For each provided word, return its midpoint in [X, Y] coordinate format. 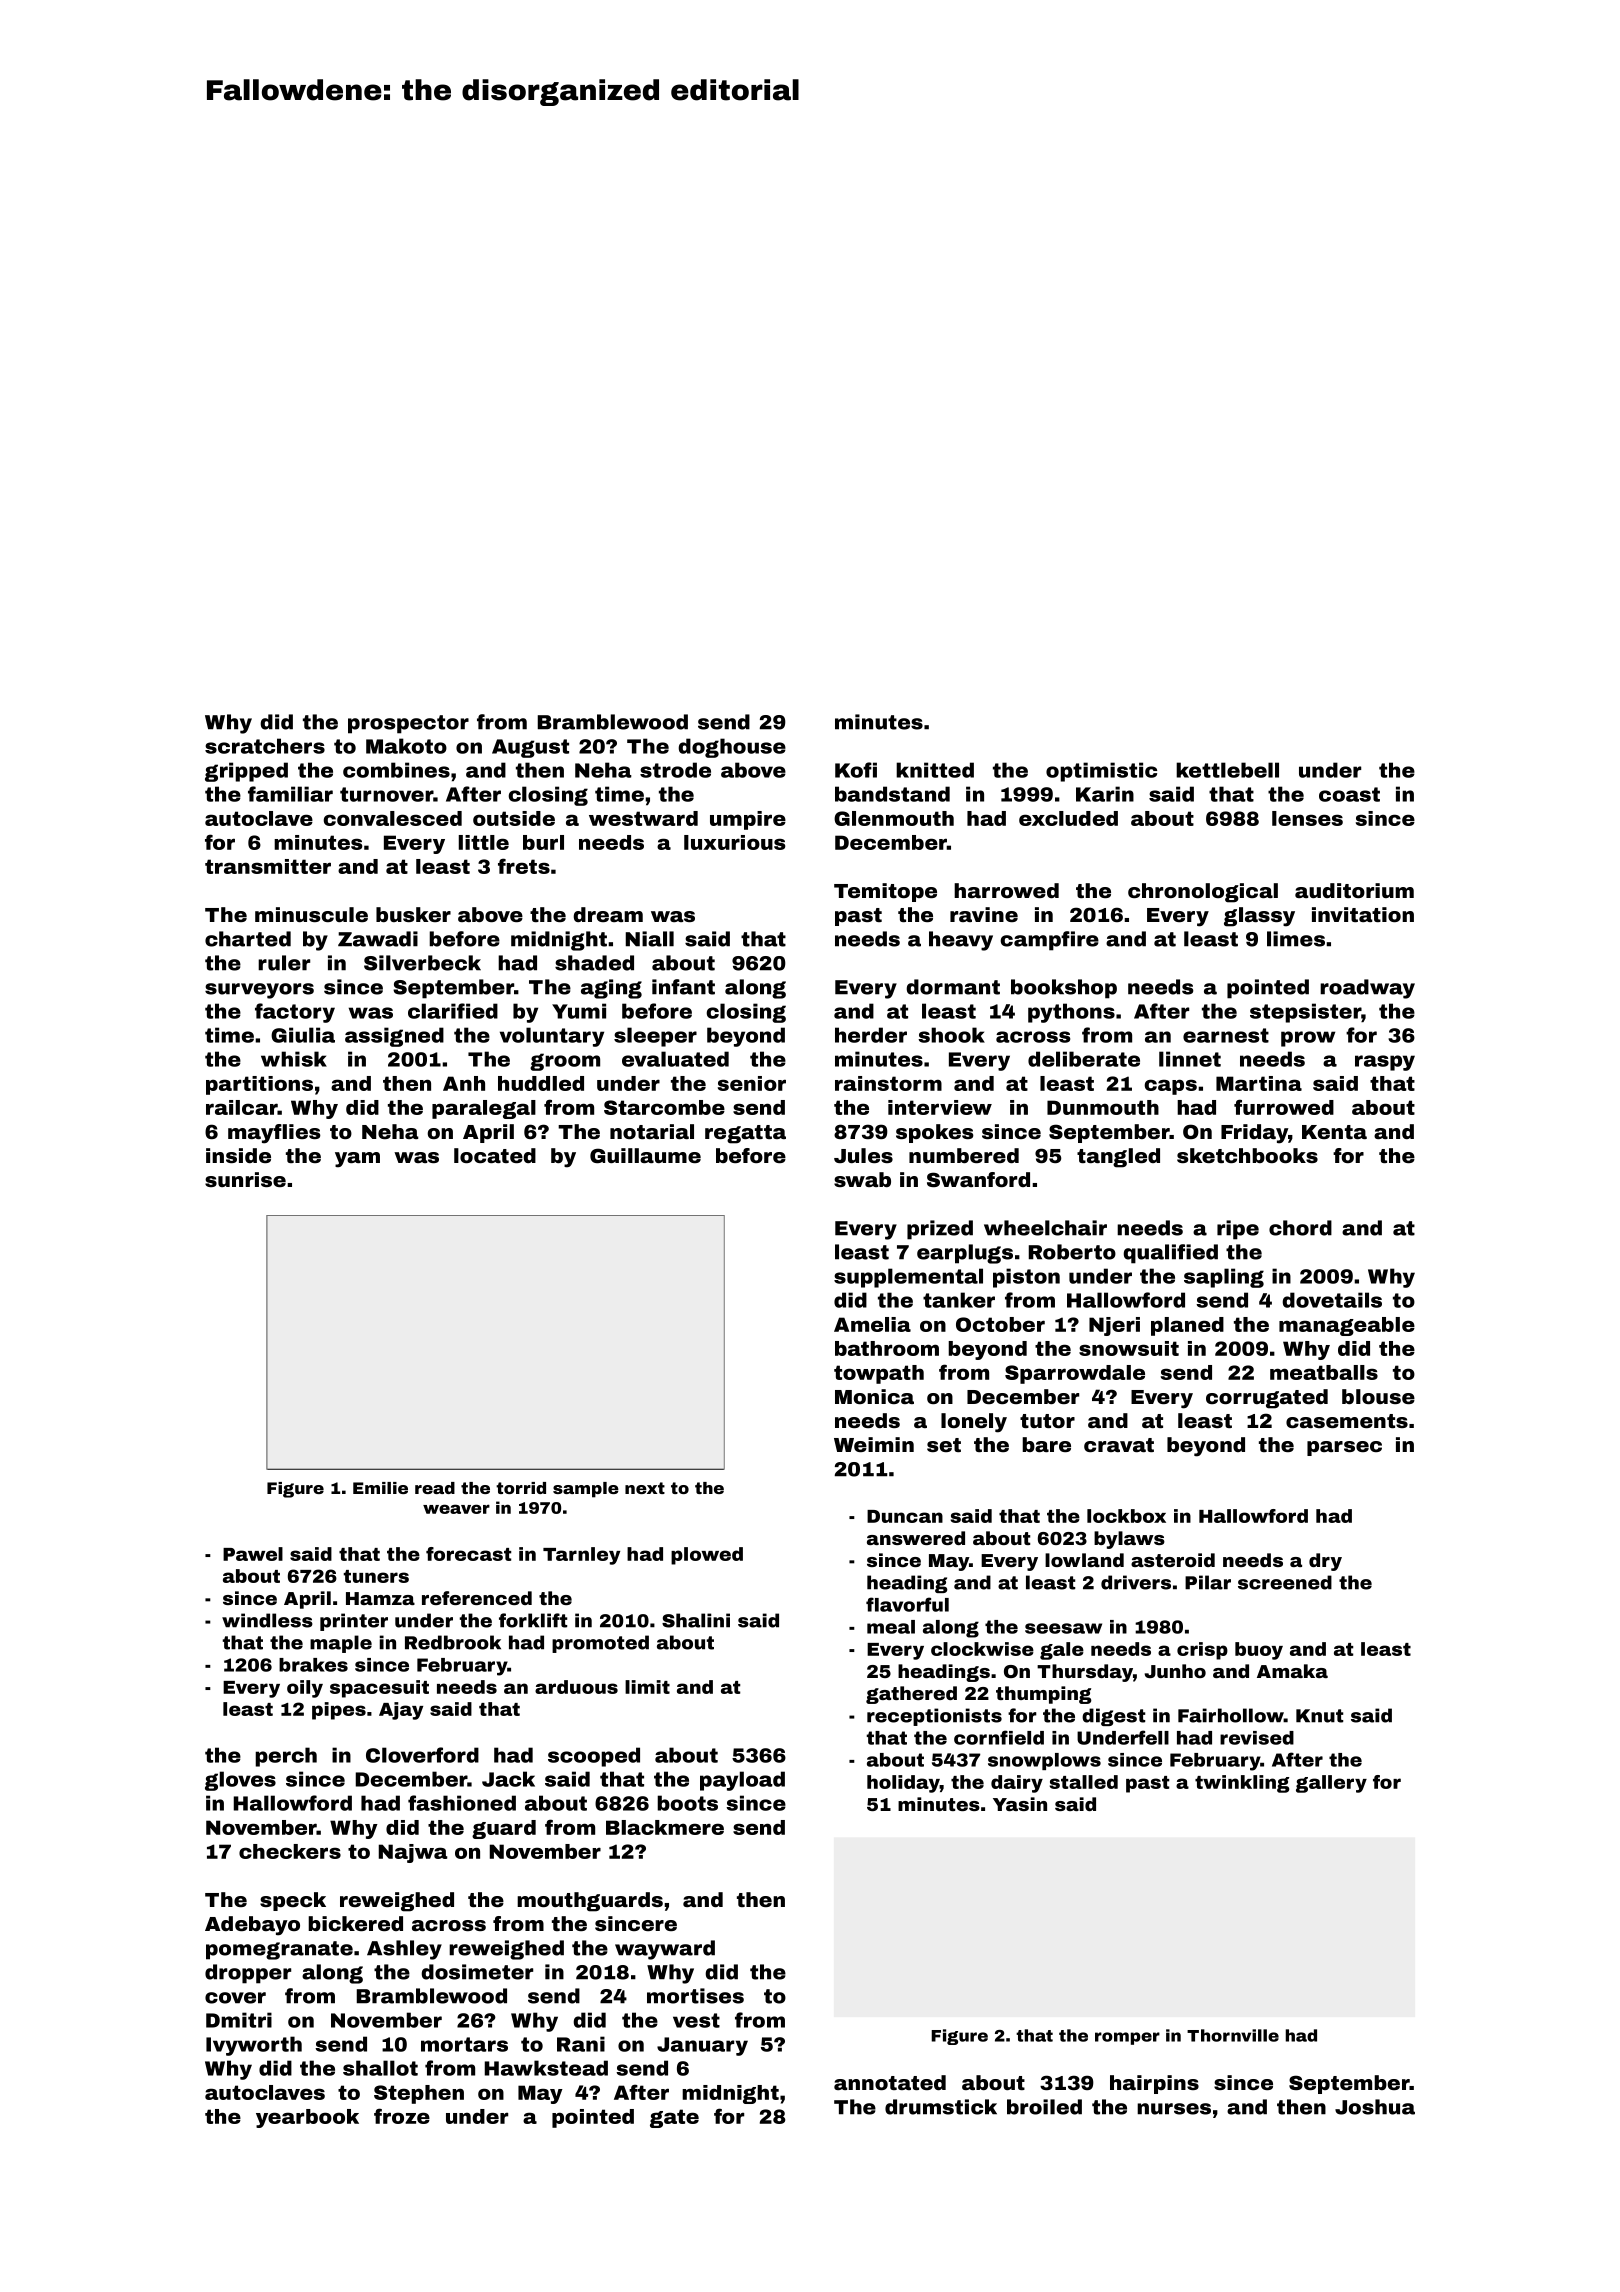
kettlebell [1227, 770]
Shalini [696, 1620]
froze [402, 2116]
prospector [408, 724]
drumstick [941, 2107]
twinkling [1242, 1784]
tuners [376, 1576]
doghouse [732, 748]
